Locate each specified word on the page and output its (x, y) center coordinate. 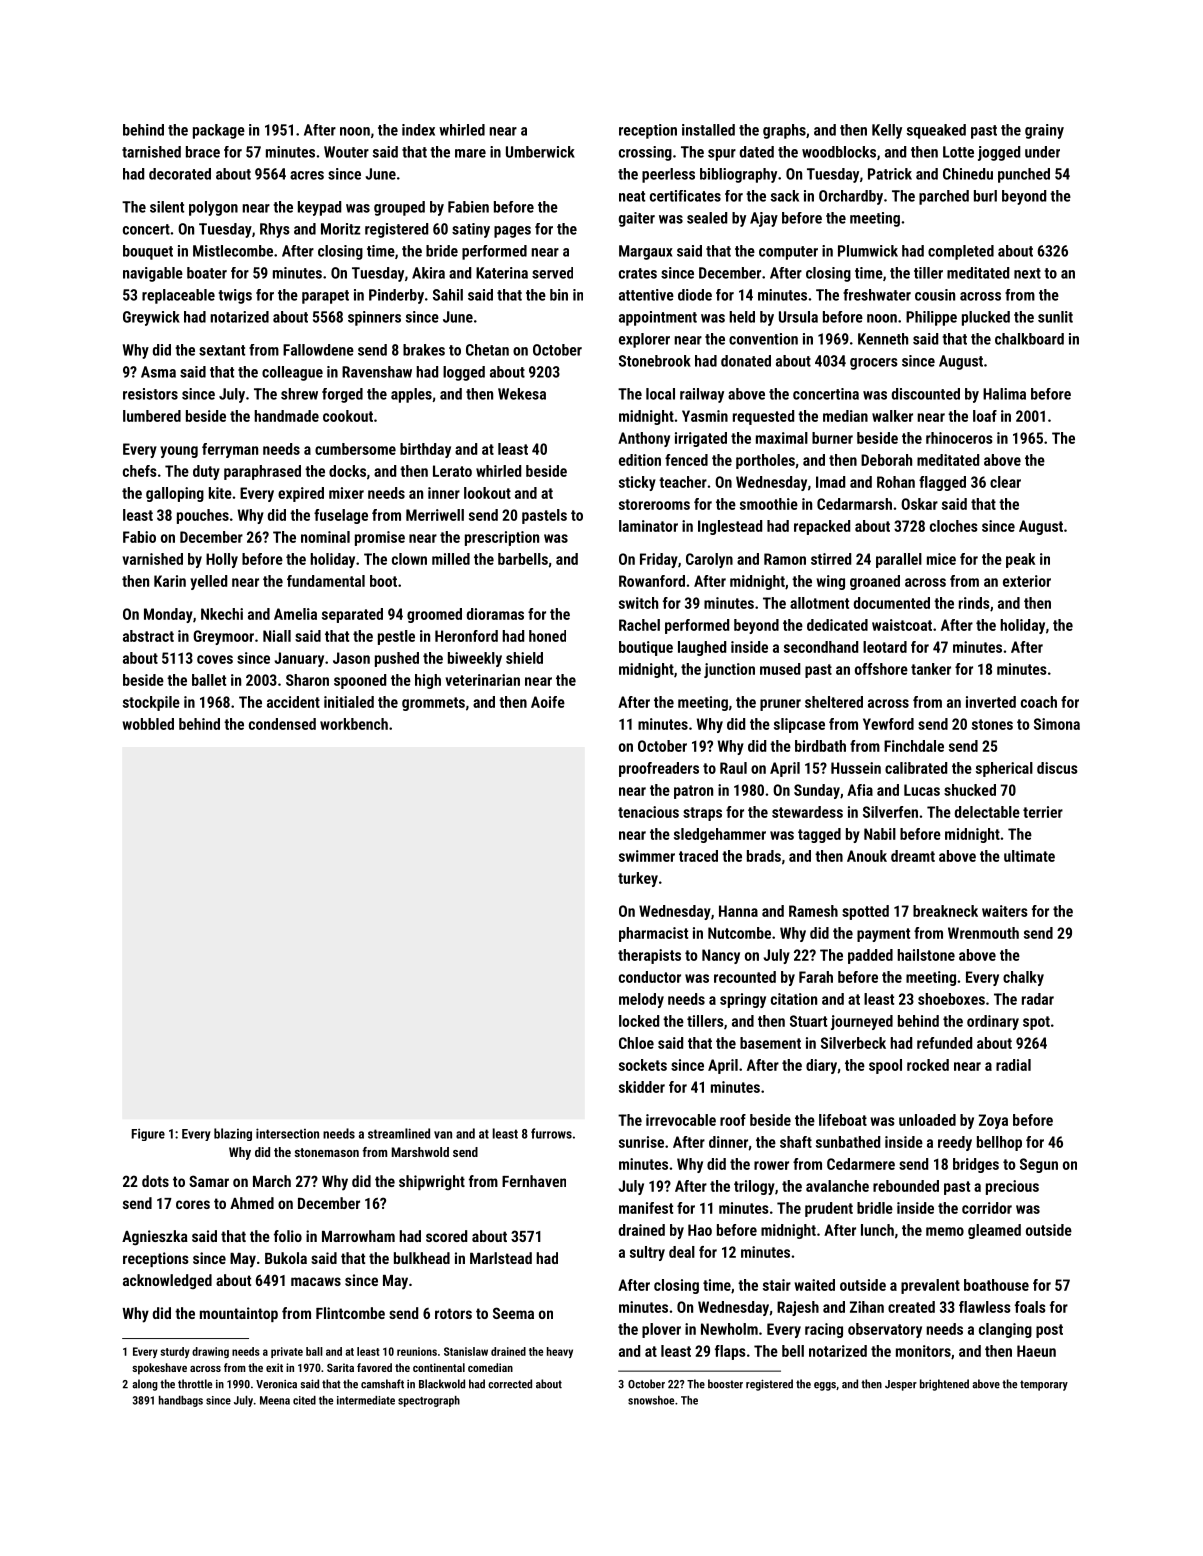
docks (347, 471)
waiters (1005, 911)
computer (788, 253)
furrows (551, 1133)
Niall (277, 636)
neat (632, 196)
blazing (233, 1134)
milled (451, 559)
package (219, 131)
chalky (1023, 978)
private (287, 1352)
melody (641, 1000)
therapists (649, 956)
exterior (1027, 581)
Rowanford (652, 581)
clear (1005, 482)
